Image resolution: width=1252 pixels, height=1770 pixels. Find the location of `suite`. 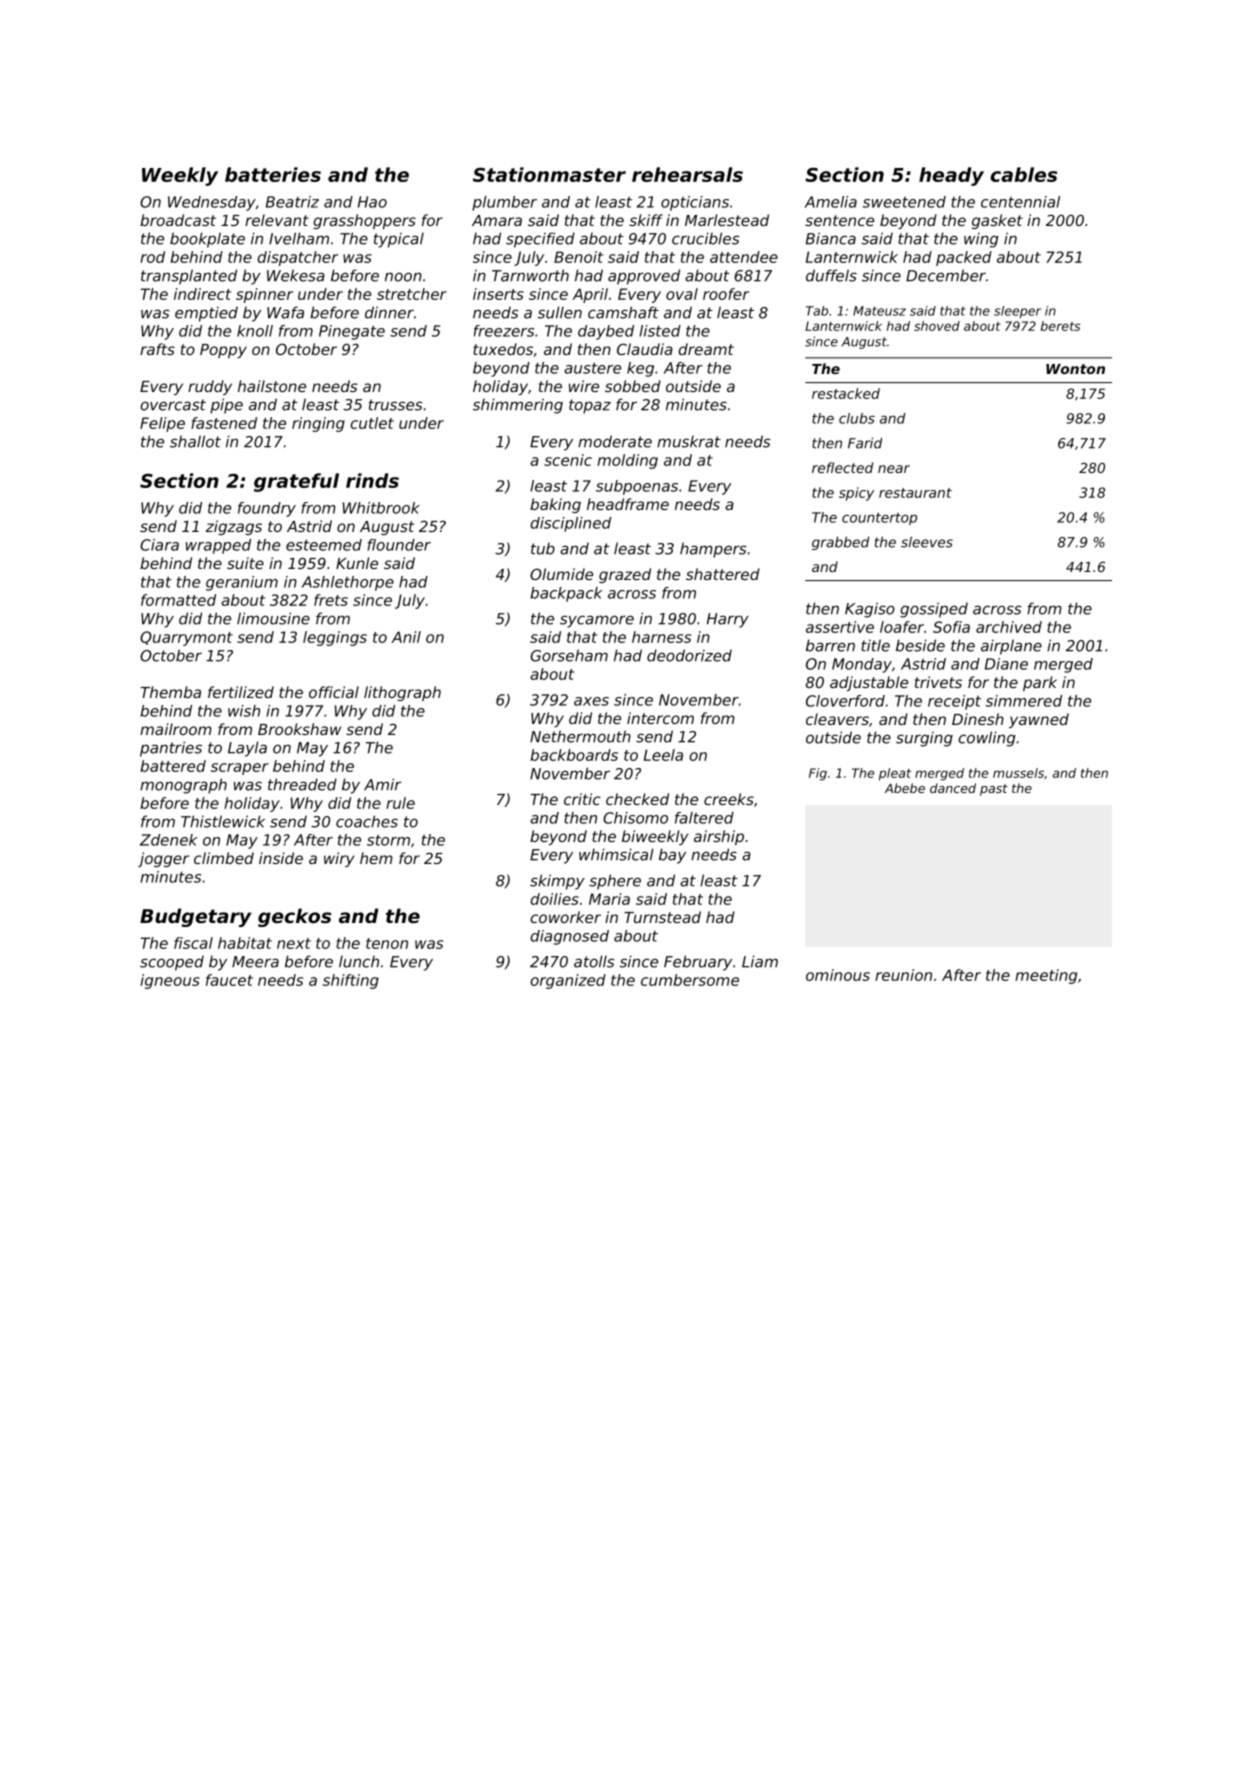

suite is located at coordinates (245, 563).
